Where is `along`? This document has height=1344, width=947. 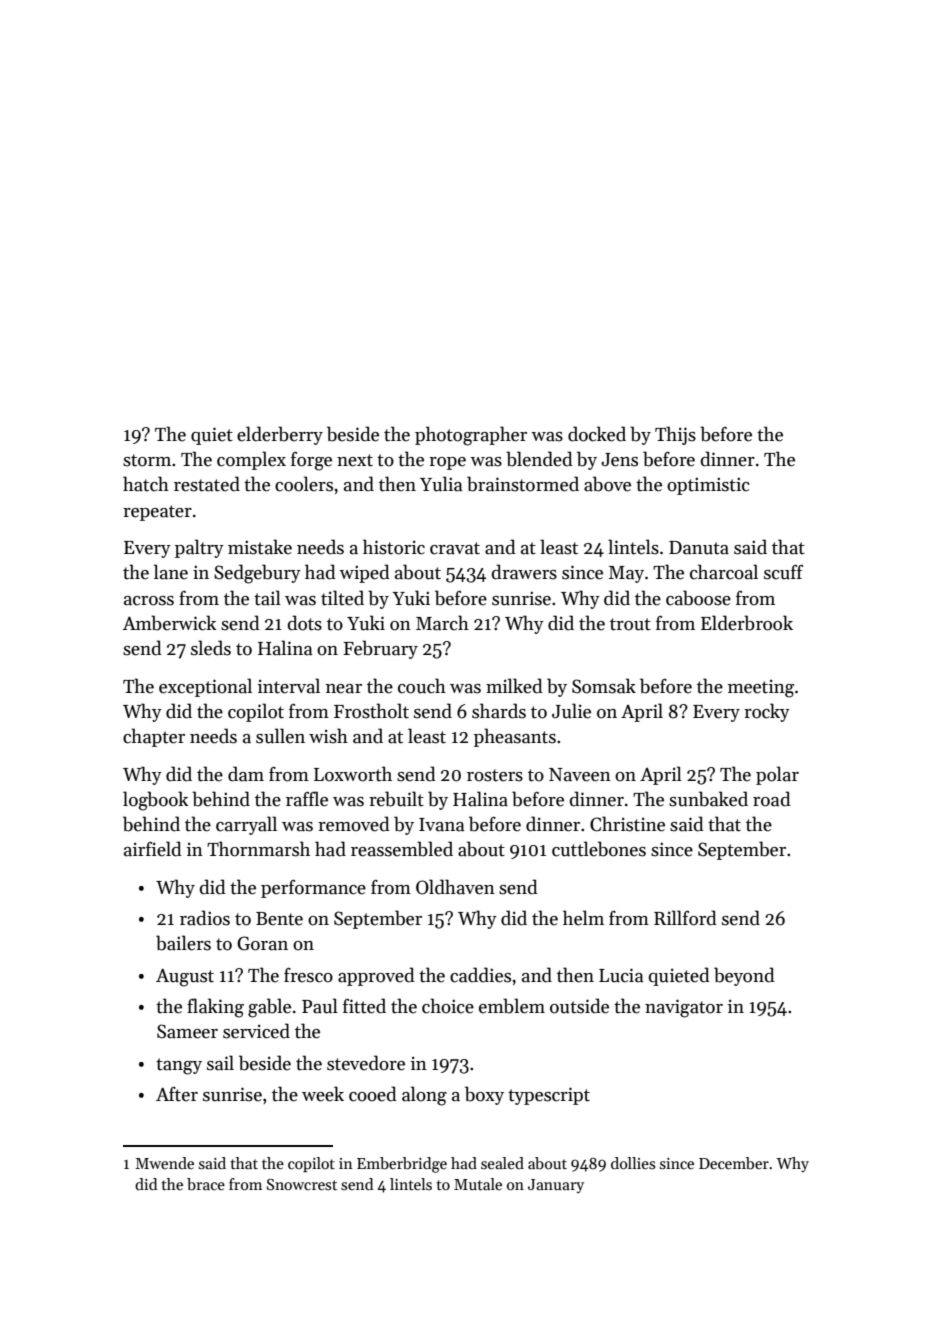 along is located at coordinates (424, 1096).
